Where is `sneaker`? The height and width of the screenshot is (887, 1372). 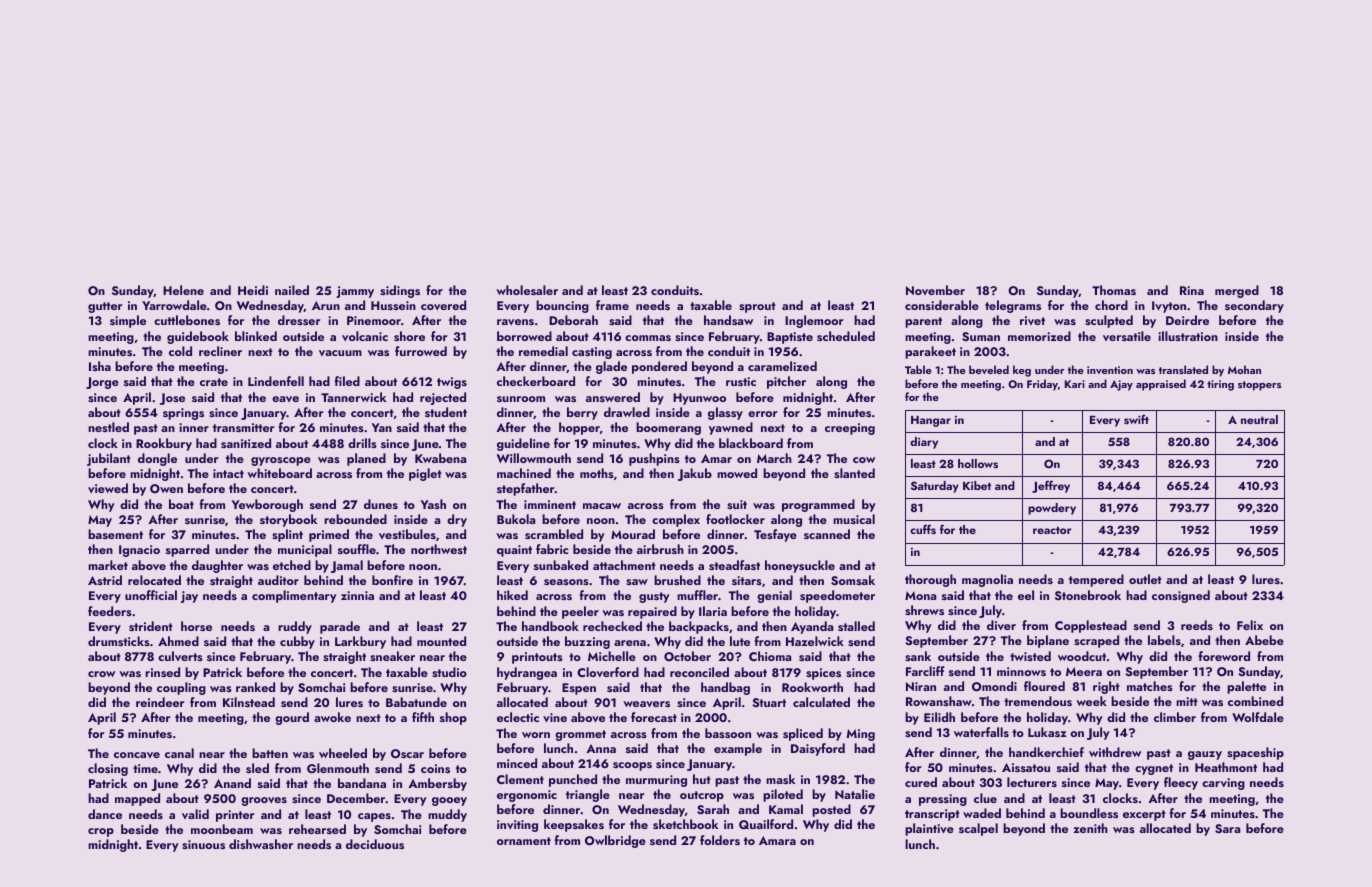 sneaker is located at coordinates (392, 656).
